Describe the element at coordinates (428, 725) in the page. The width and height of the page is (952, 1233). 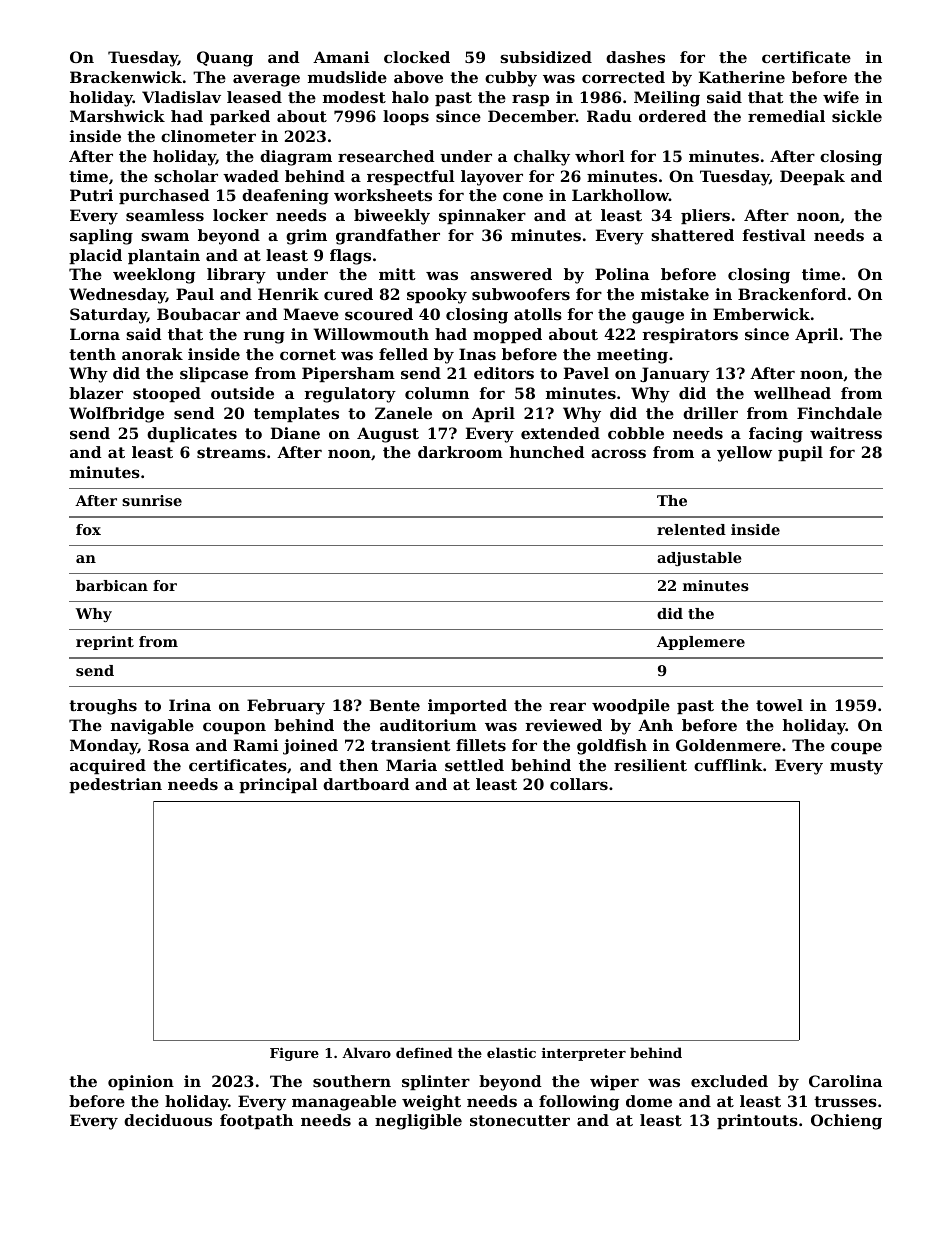
I see `auditorium` at that location.
